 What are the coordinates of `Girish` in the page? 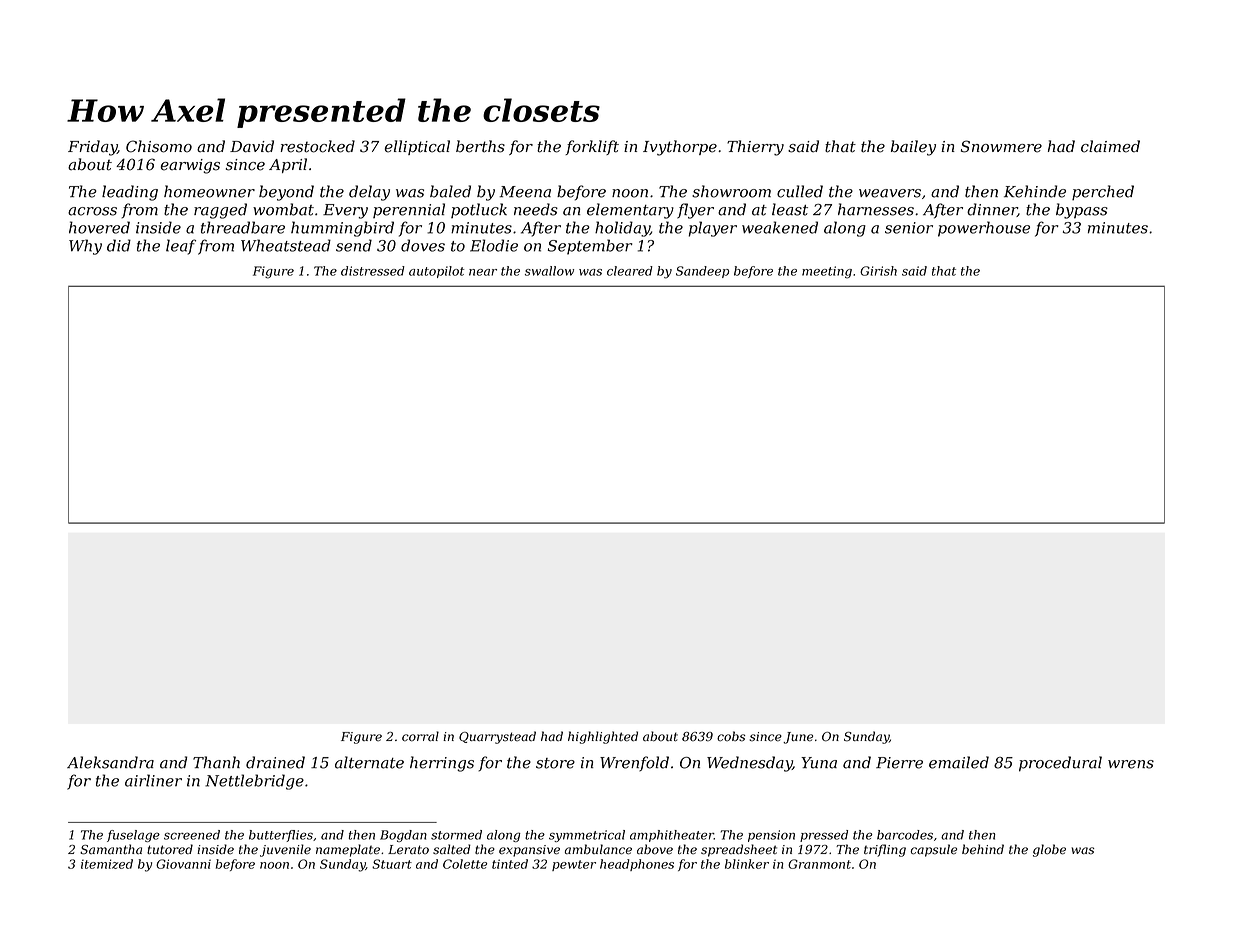 It's located at (878, 271).
